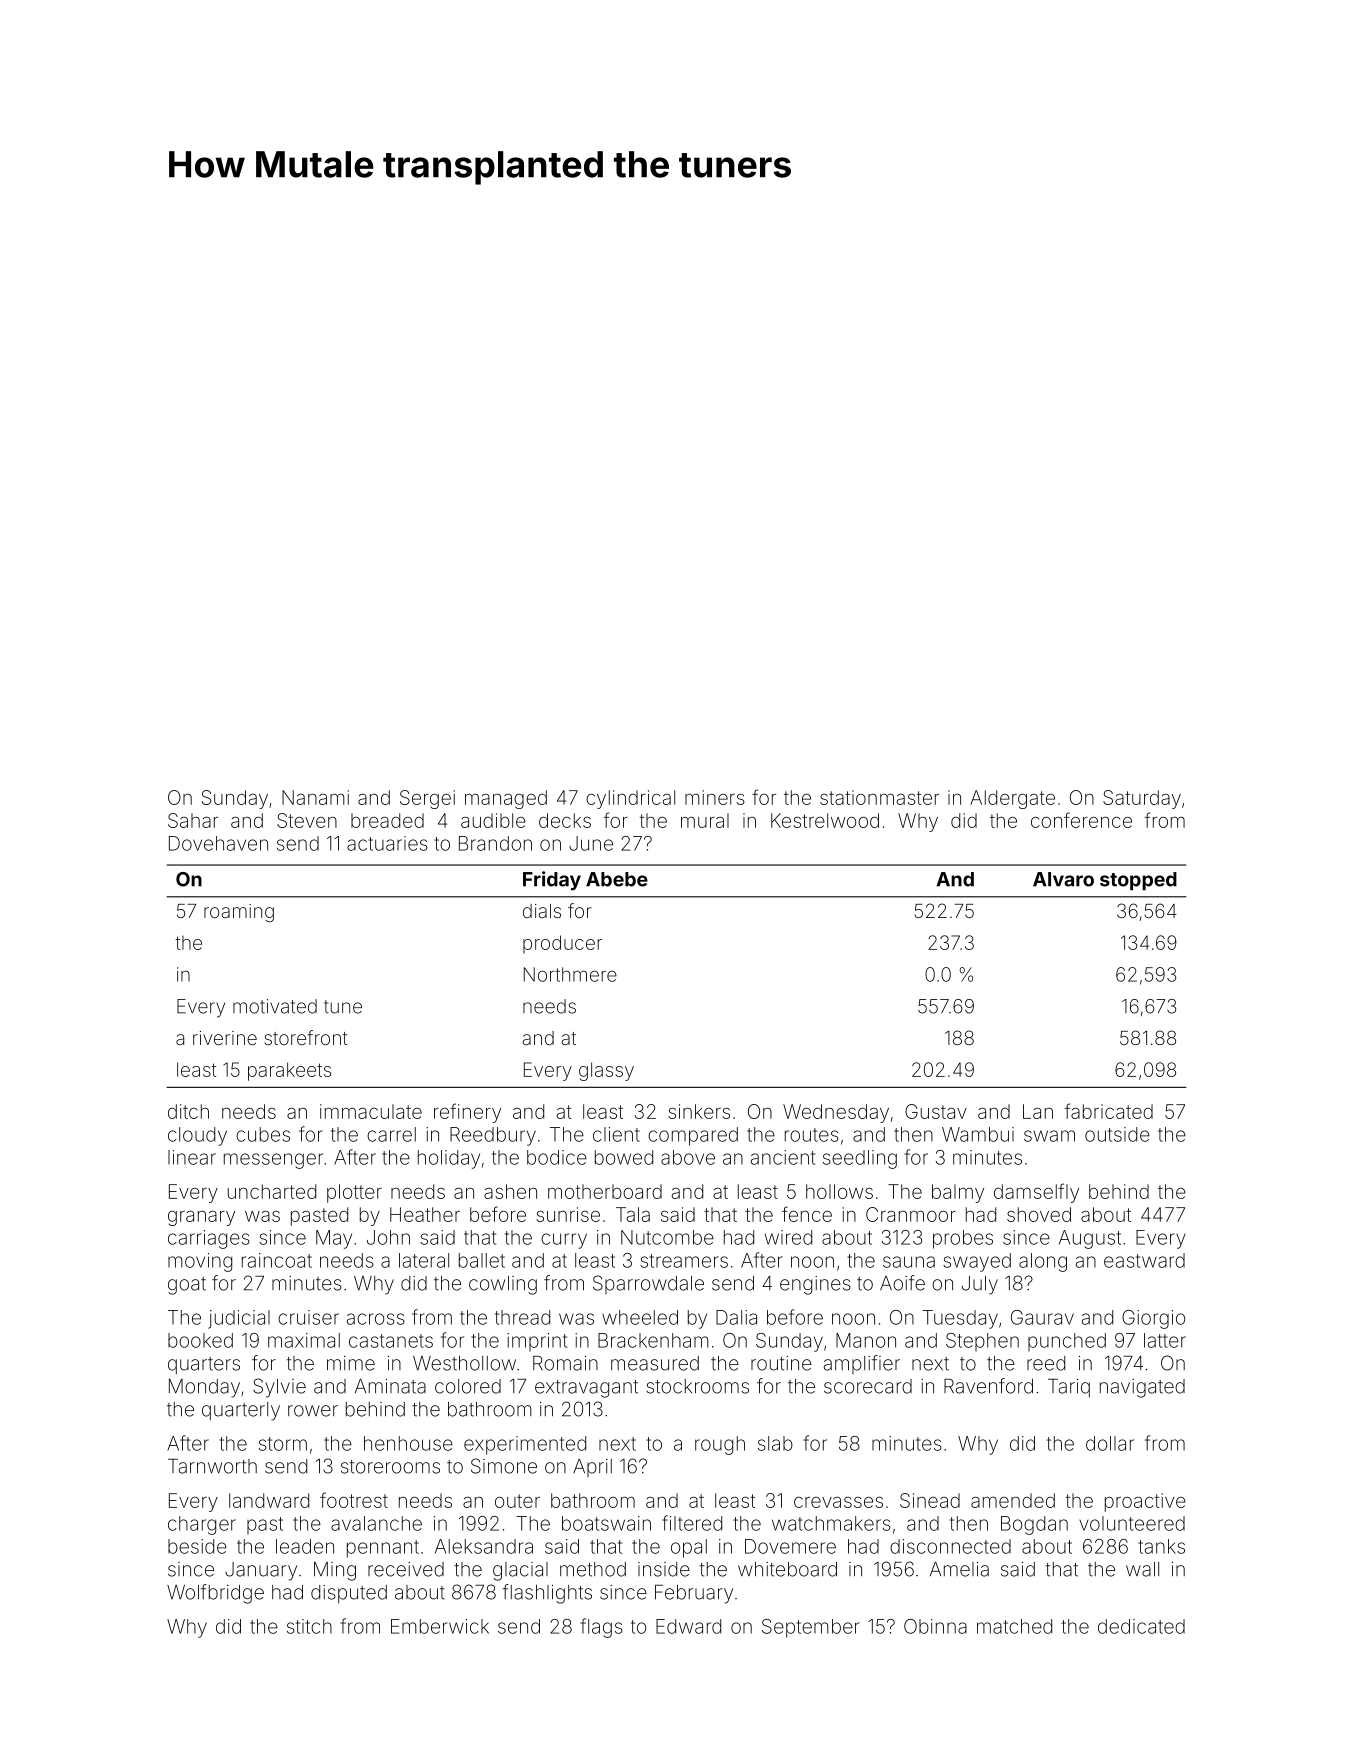  I want to click on Aleksandra, so click(484, 1546).
